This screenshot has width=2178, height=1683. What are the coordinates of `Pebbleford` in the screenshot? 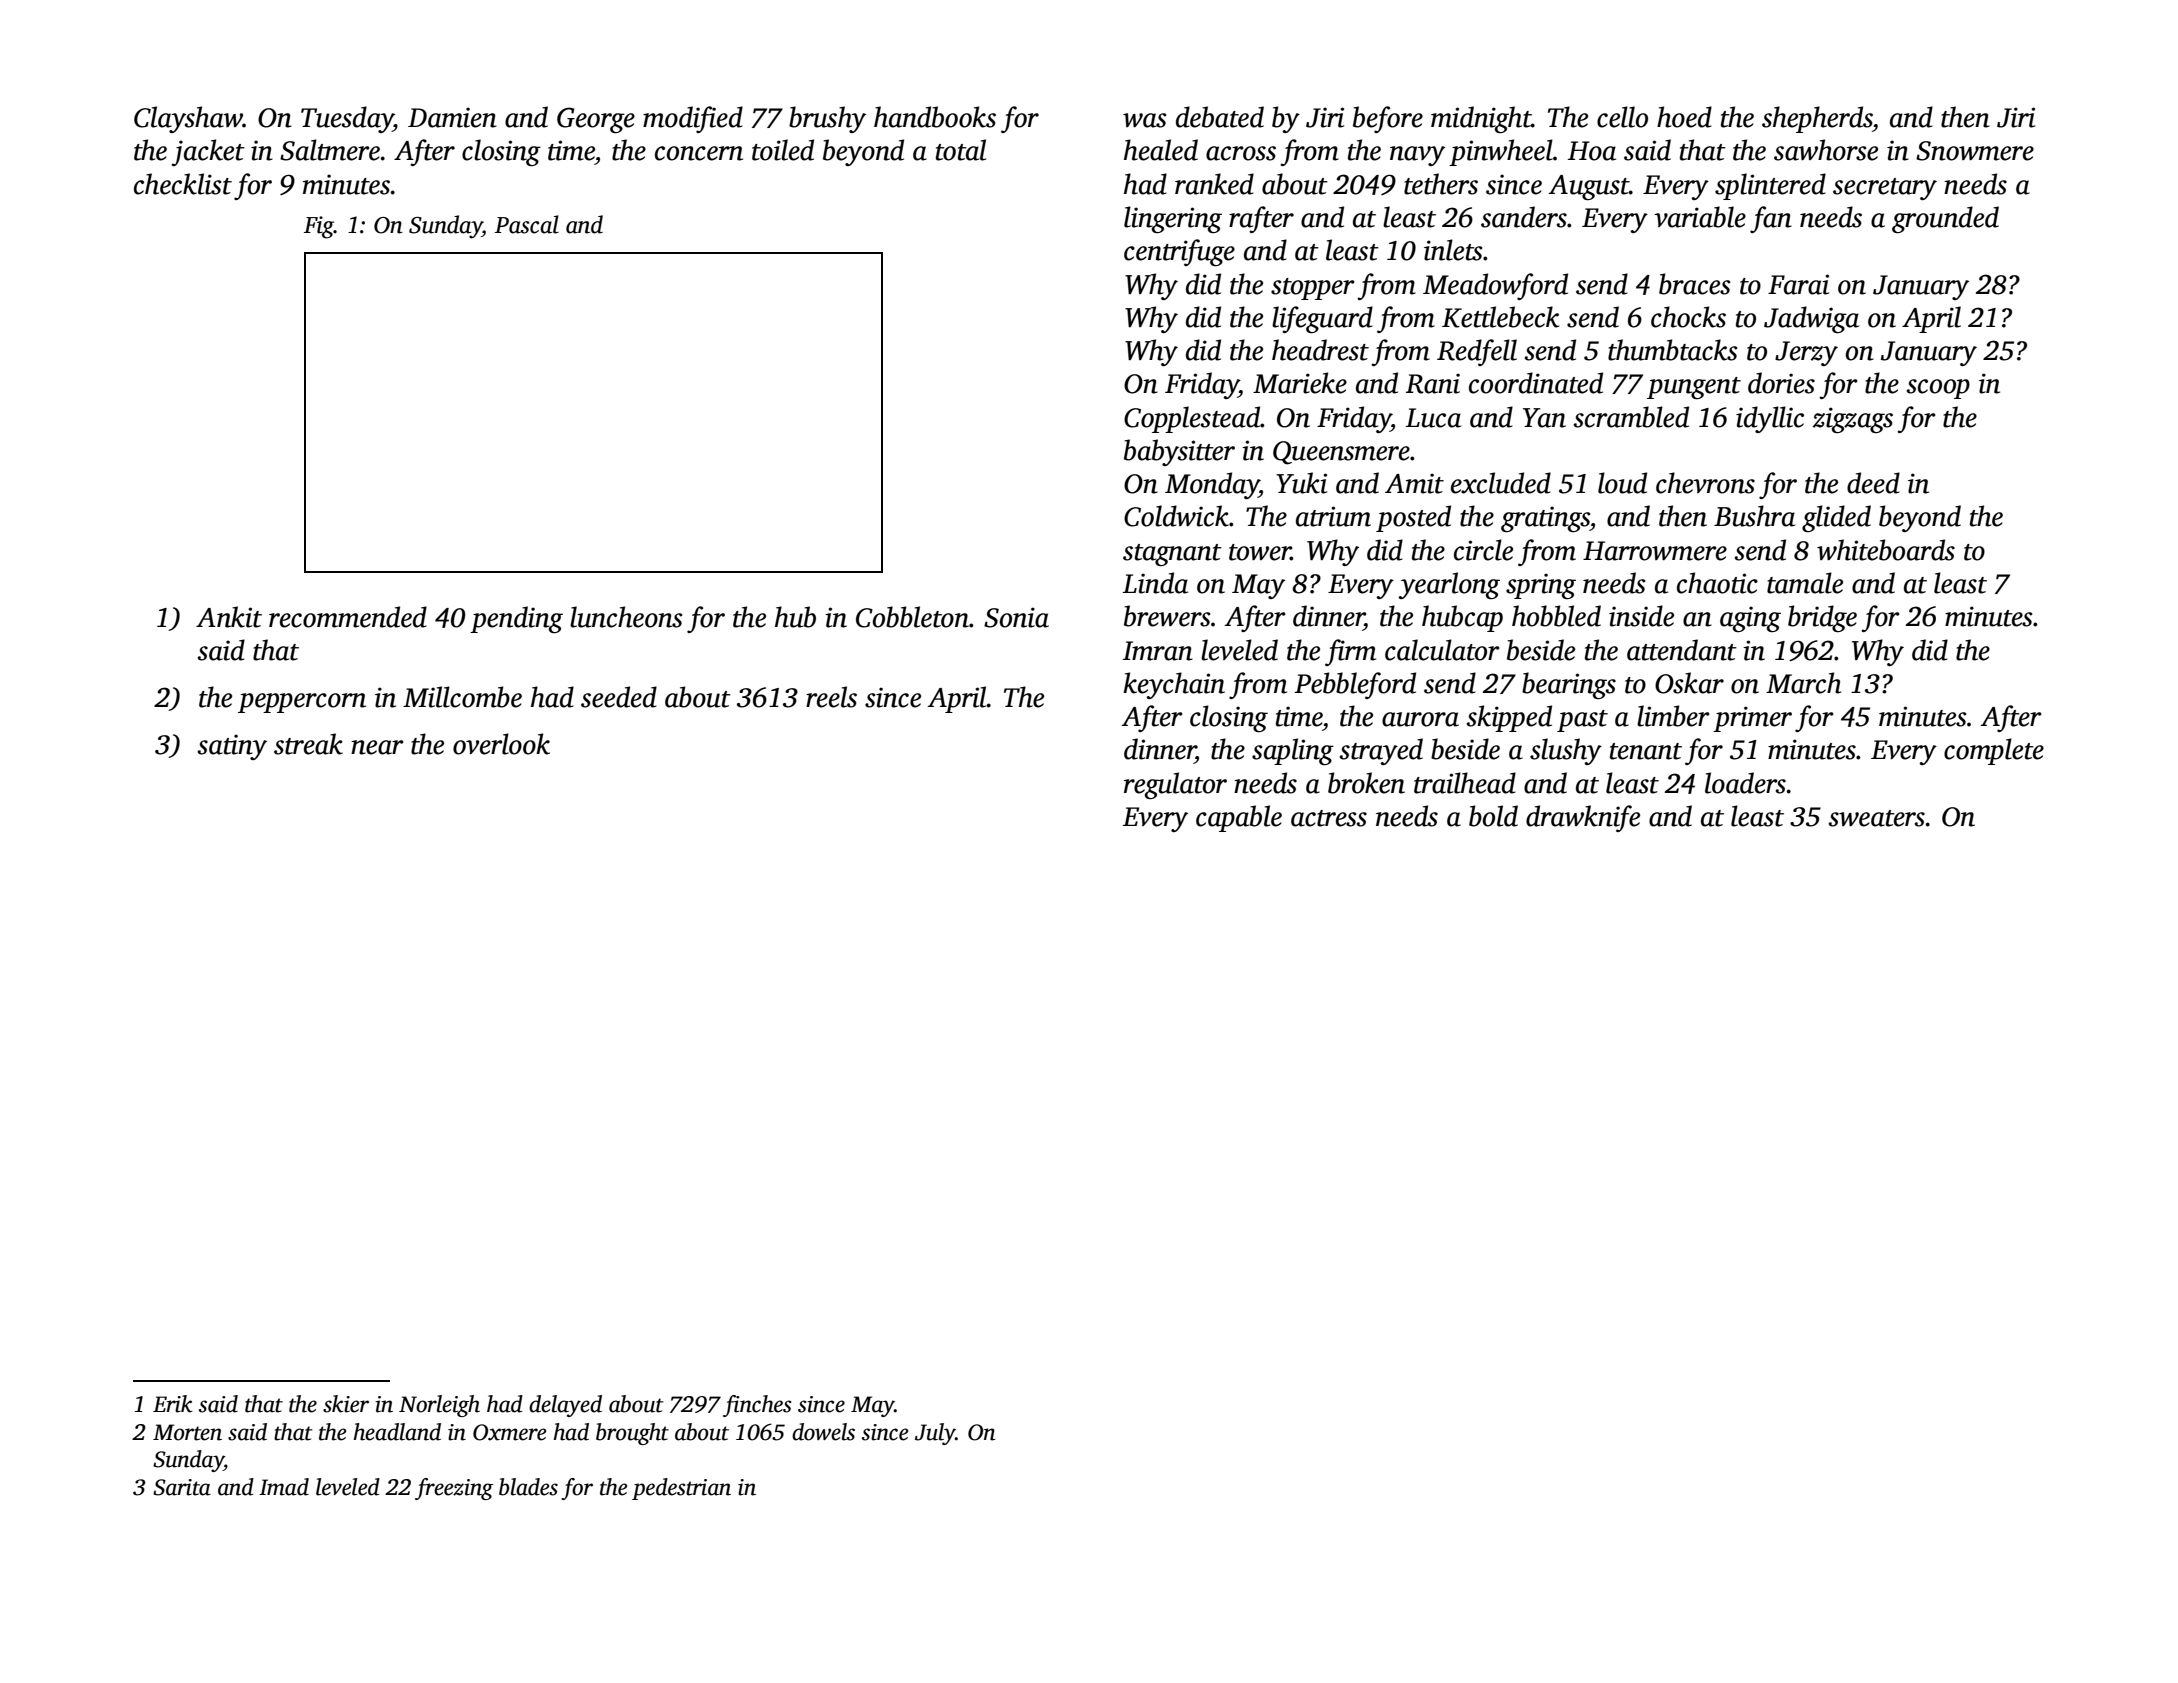 It's located at (1355, 685).
